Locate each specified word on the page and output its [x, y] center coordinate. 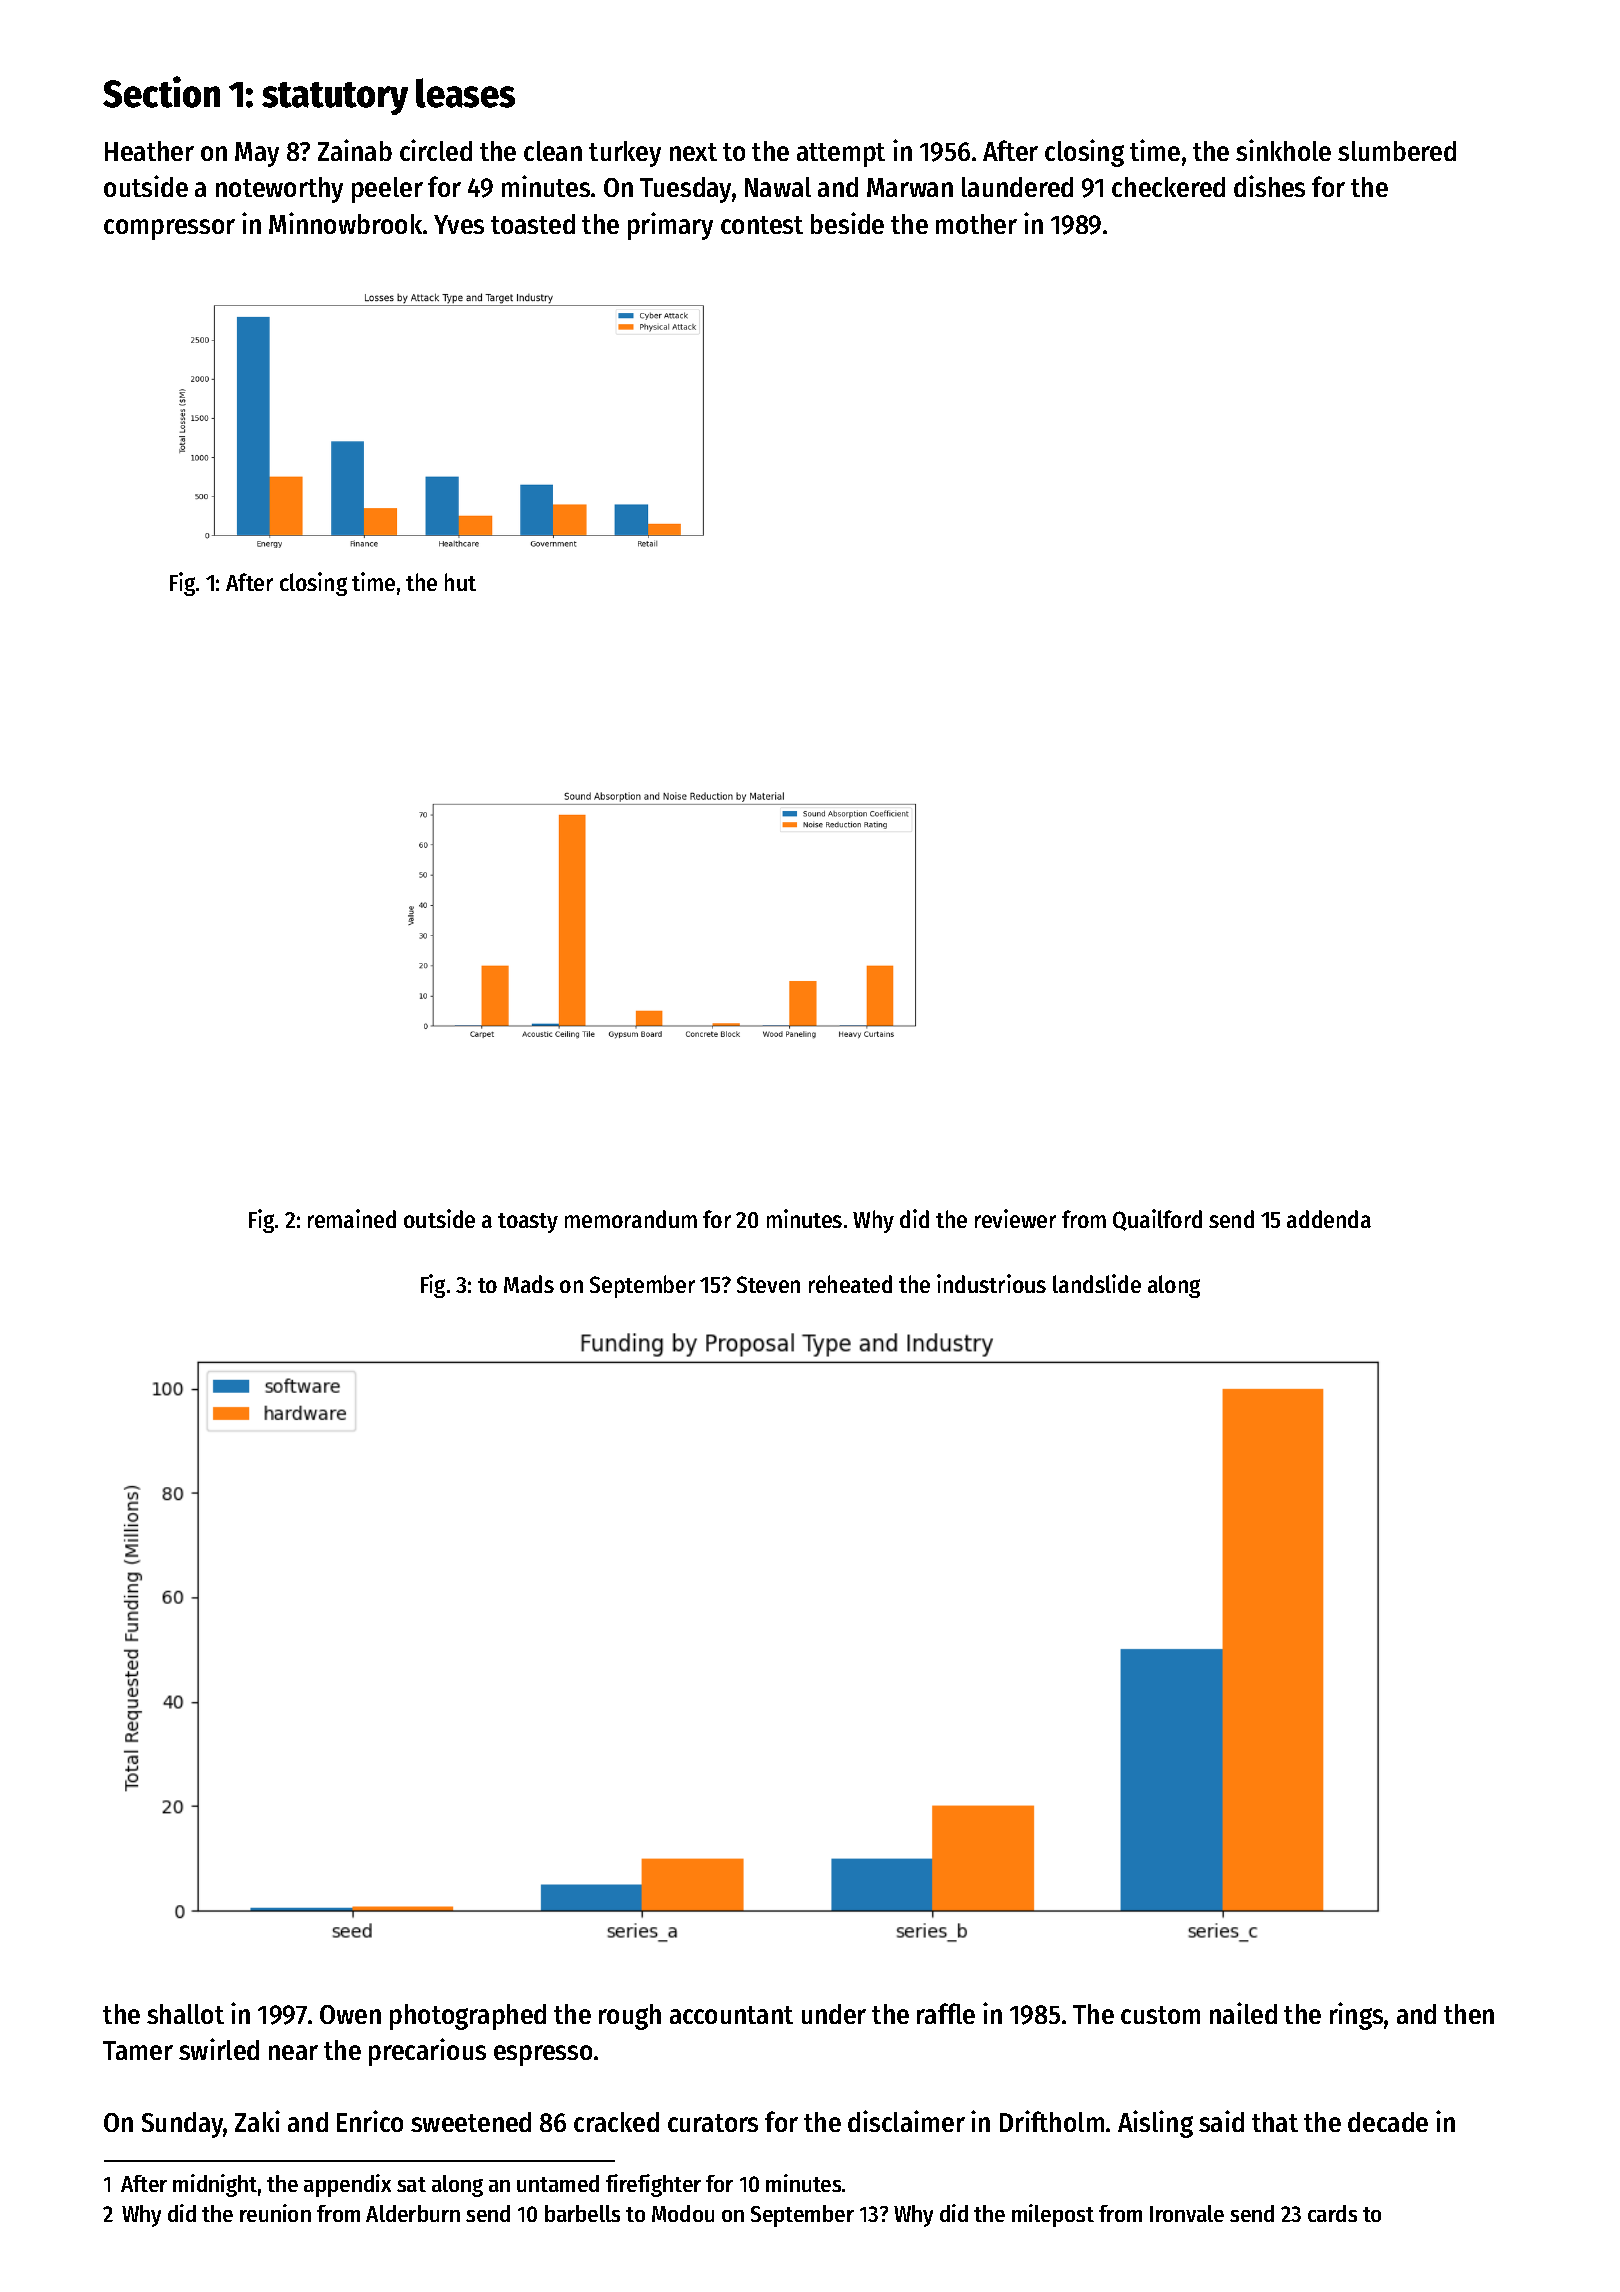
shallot [185, 2014]
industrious [991, 1283]
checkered [1168, 187]
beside [847, 223]
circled [436, 150]
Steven [768, 1284]
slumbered [1397, 151]
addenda [1329, 1219]
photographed [468, 2017]
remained [352, 1218]
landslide [1097, 1283]
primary [670, 226]
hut [460, 582]
